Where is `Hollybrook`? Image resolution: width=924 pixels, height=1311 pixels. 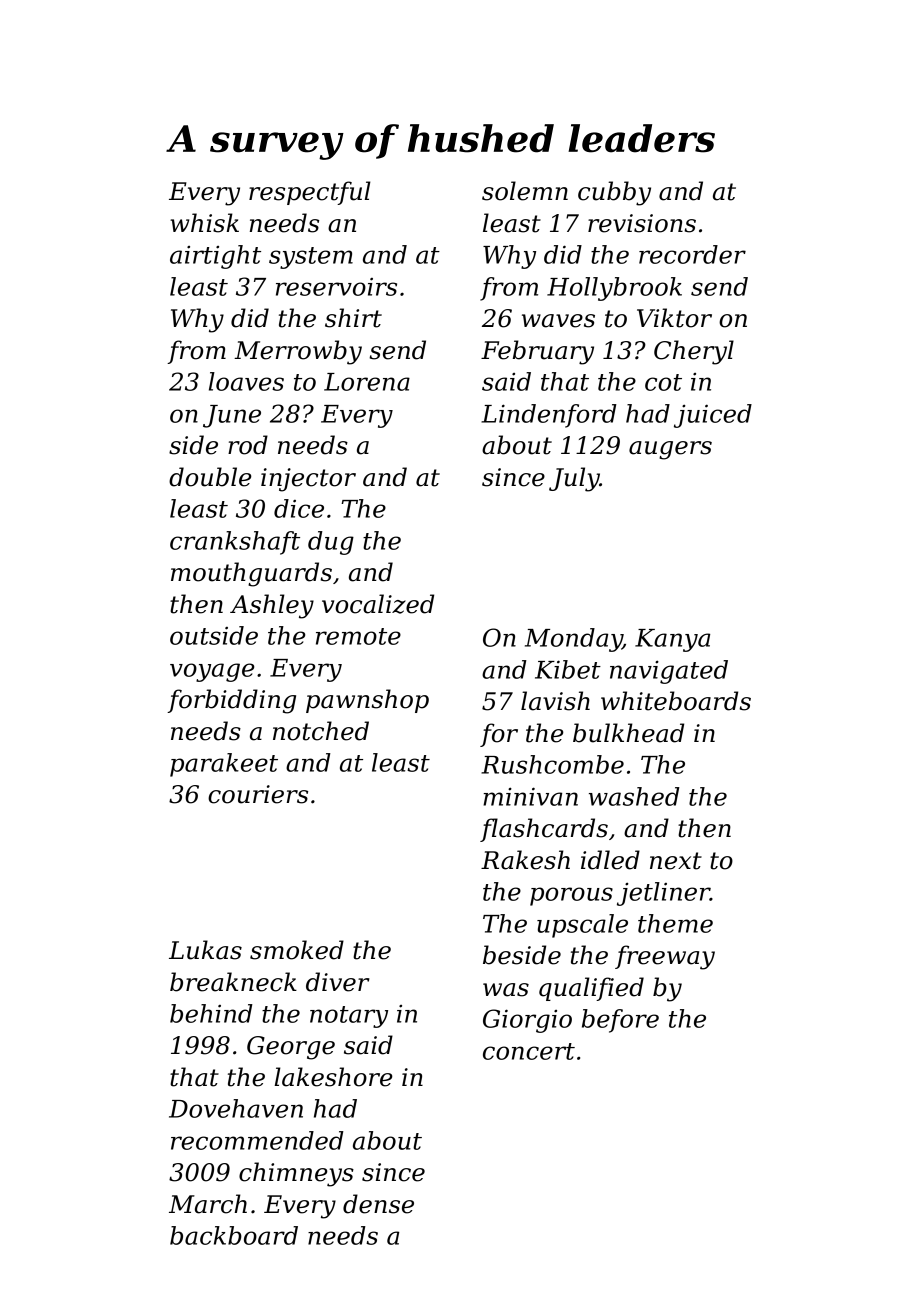
Hollybrook is located at coordinates (614, 289).
